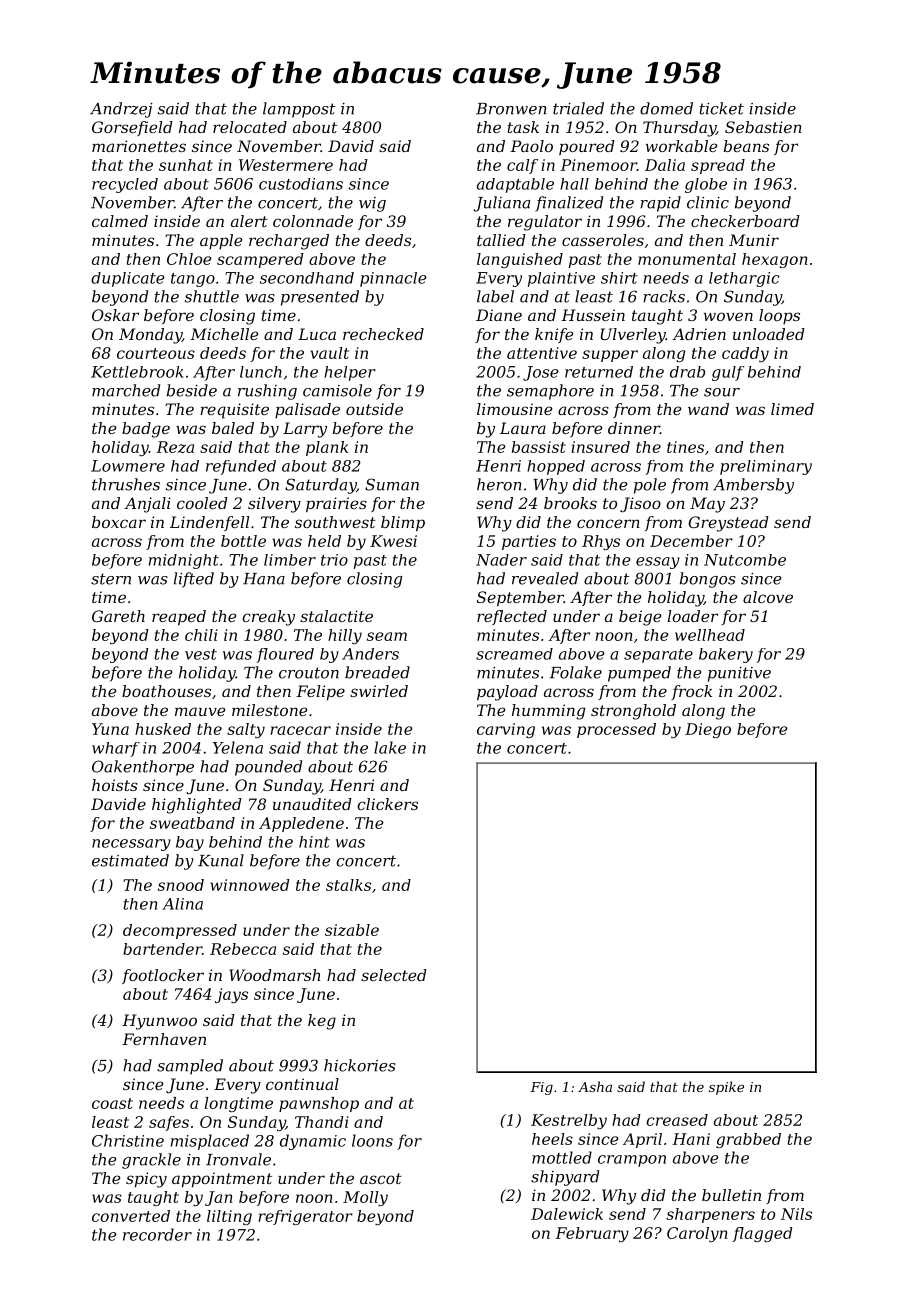 This image has width=908, height=1316. Describe the element at coordinates (201, 635) in the image. I see `chili` at that location.
